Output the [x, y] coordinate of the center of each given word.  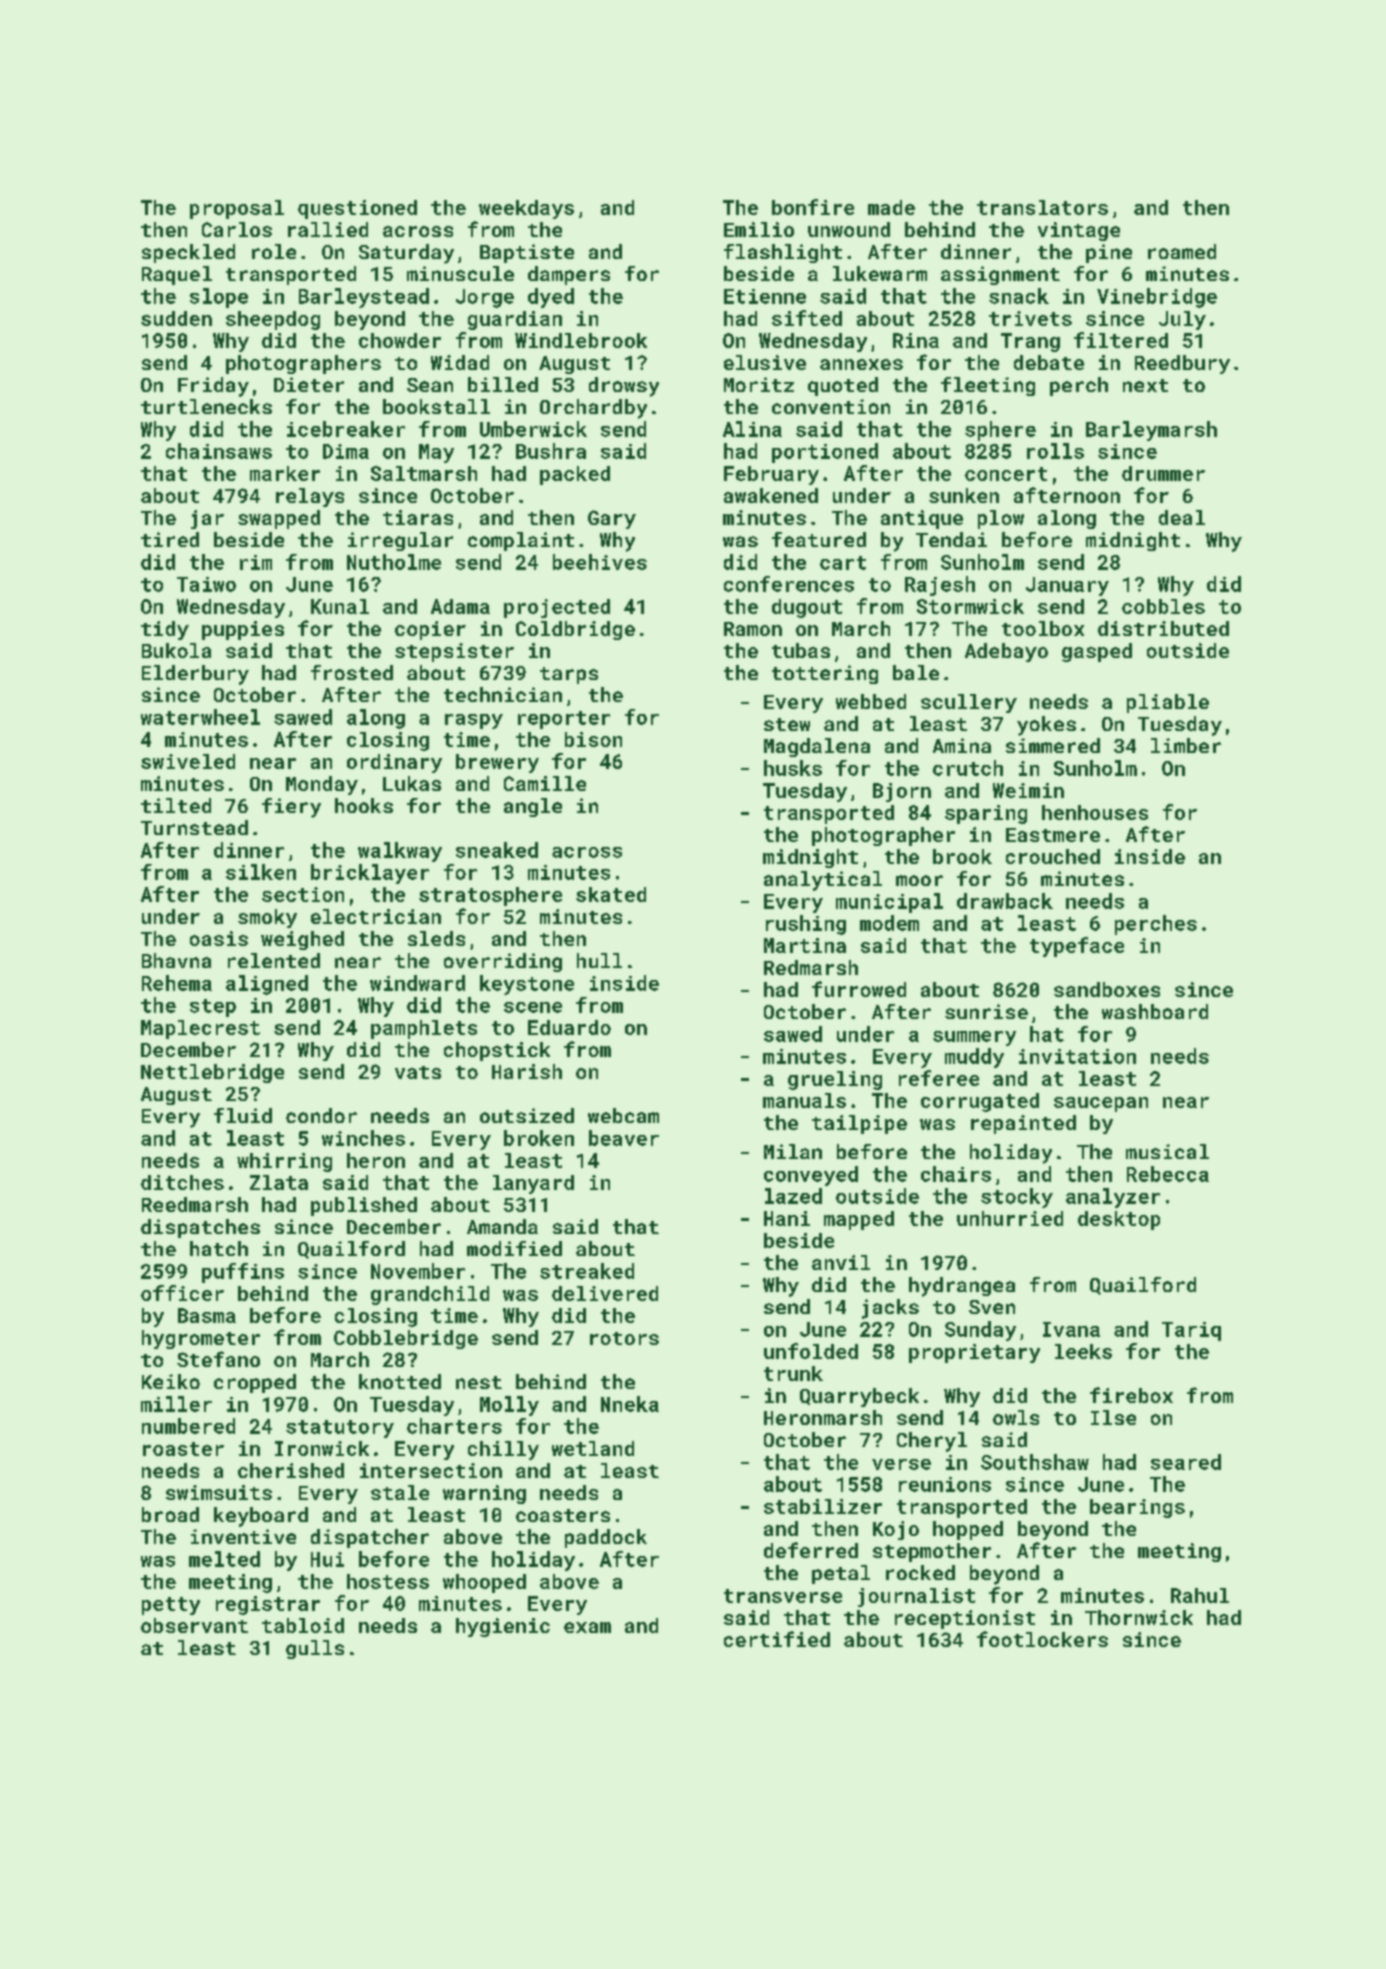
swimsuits [219, 1492]
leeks [1083, 1351]
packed [575, 475]
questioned [357, 209]
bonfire [813, 207]
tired [170, 539]
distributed [1163, 628]
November [418, 1271]
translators [1042, 207]
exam [587, 1627]
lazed [793, 1196]
